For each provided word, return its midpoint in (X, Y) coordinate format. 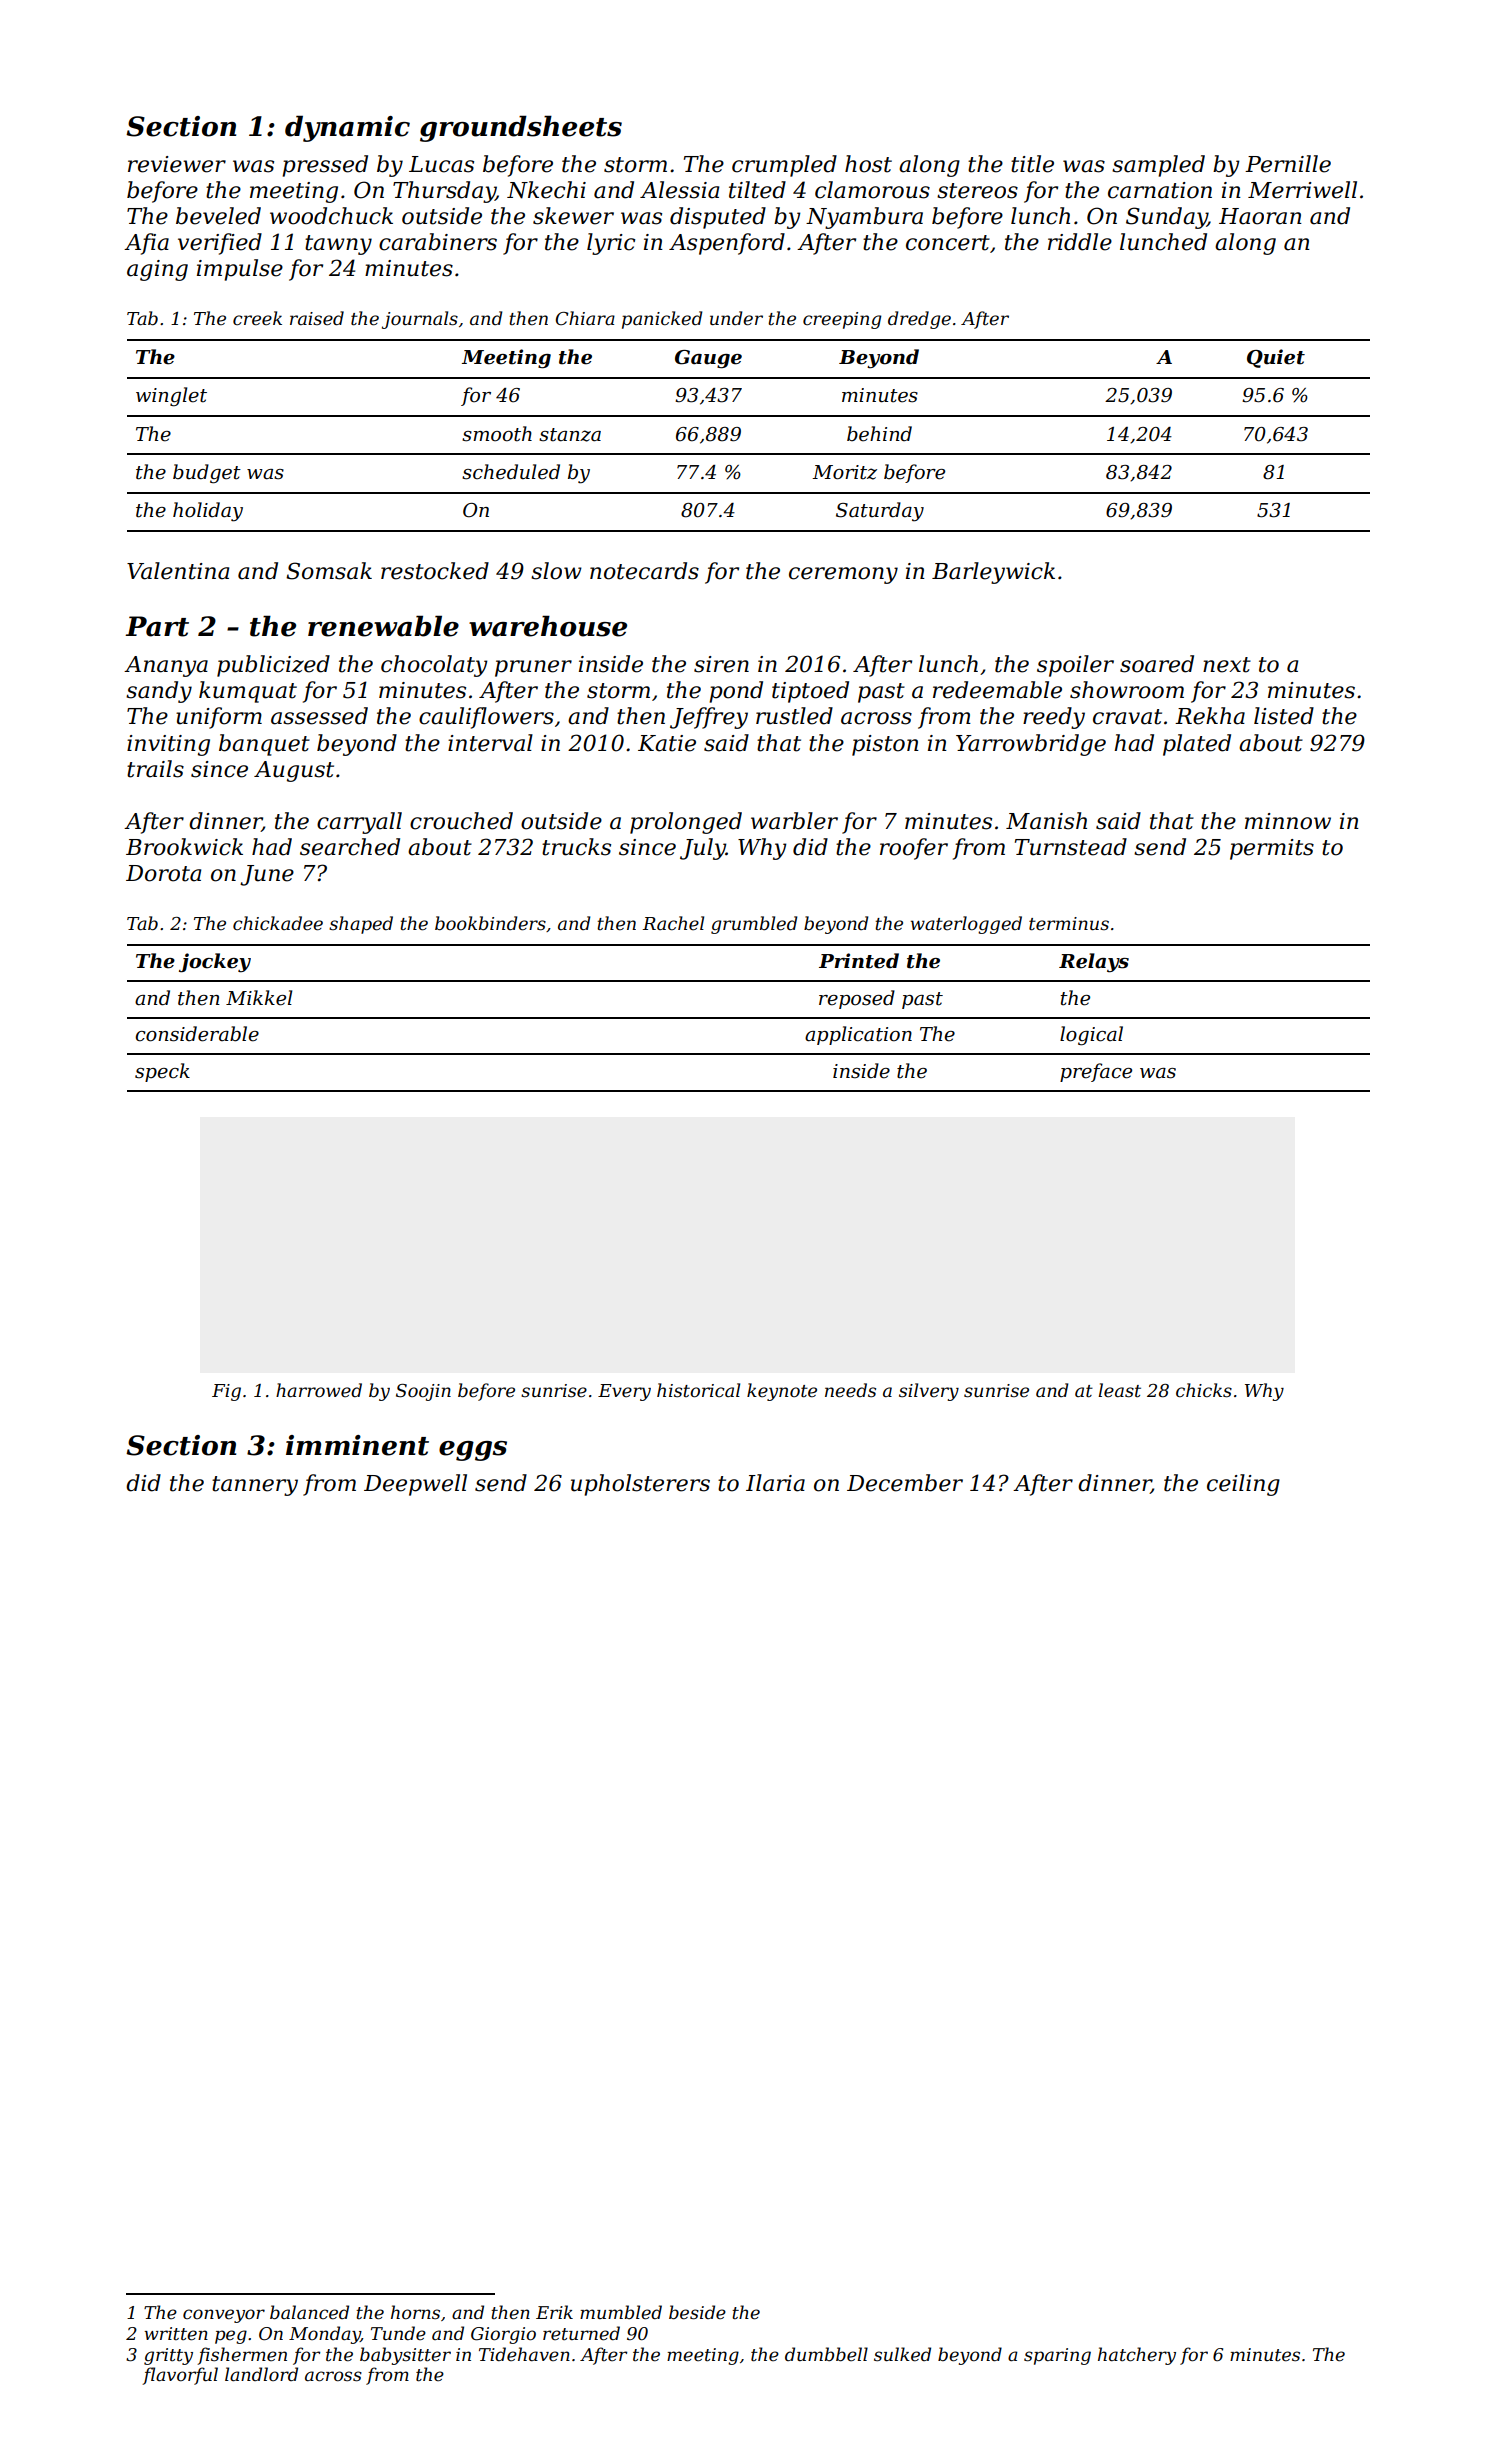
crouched (461, 821)
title (1032, 164)
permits (1272, 849)
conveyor (224, 2316)
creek (257, 318)
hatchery (1137, 2356)
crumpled (784, 166)
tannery (255, 1486)
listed (1284, 716)
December (905, 1483)
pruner (533, 668)
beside (697, 2312)
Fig (226, 1392)
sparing (1057, 2356)
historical (698, 1390)
